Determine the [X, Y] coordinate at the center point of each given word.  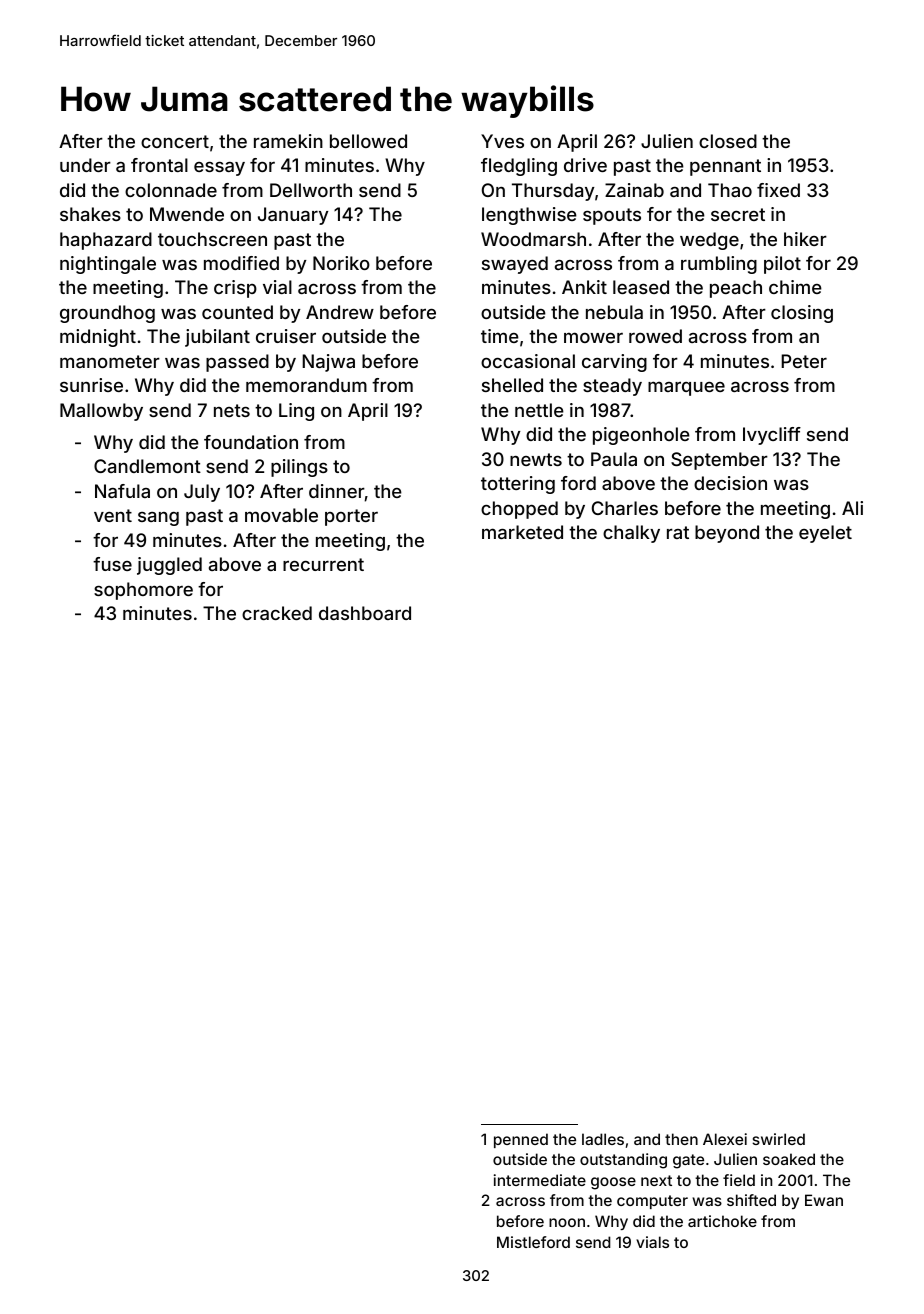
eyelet [825, 534]
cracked [277, 613]
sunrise [91, 385]
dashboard [365, 613]
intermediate [540, 1180]
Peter [804, 361]
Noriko [341, 263]
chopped [519, 510]
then [681, 1139]
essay [219, 169]
